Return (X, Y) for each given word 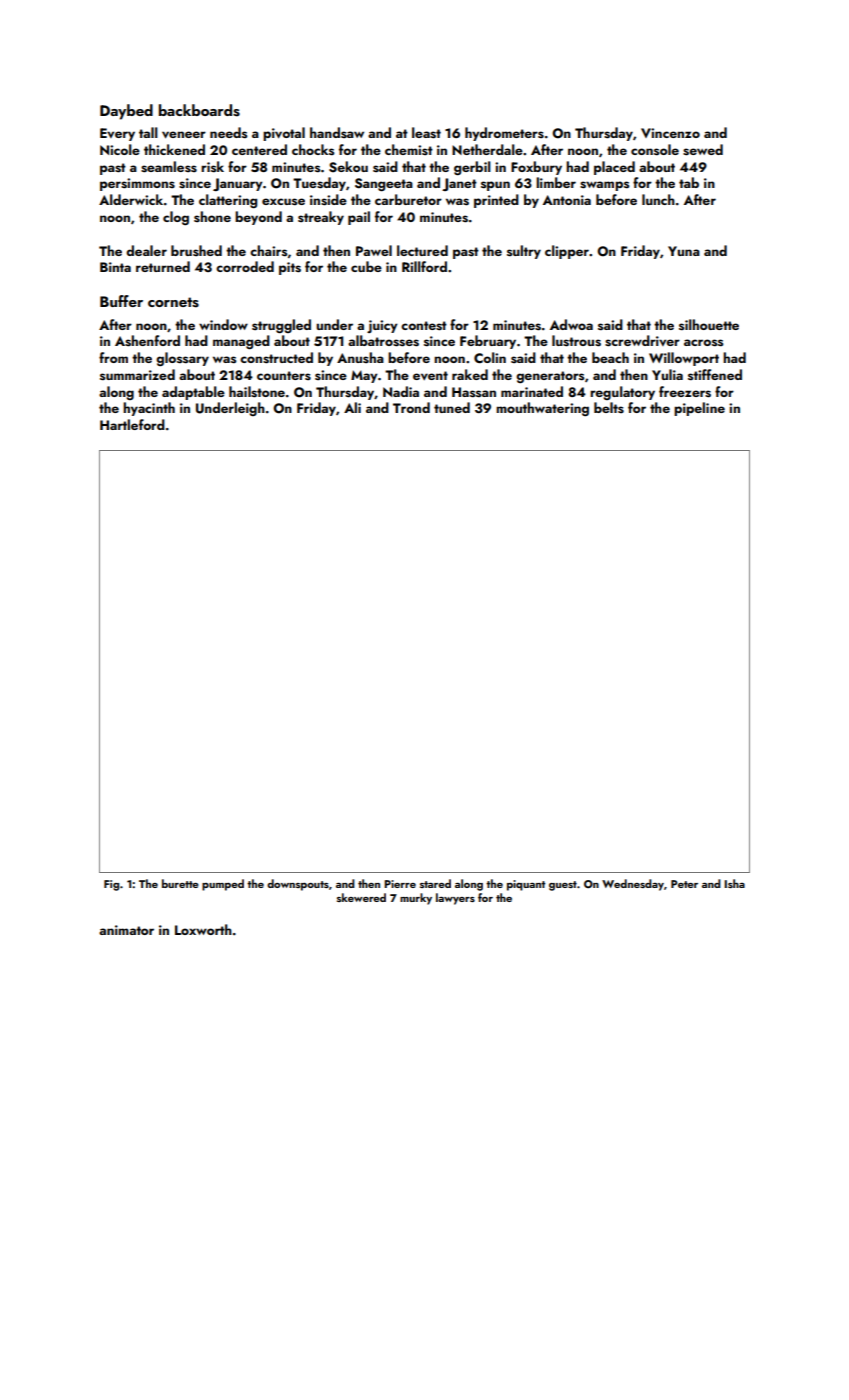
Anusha (360, 358)
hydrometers (504, 134)
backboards (199, 110)
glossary (182, 359)
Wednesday (633, 885)
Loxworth (203, 929)
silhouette (709, 324)
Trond (411, 407)
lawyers (455, 899)
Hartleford (132, 424)
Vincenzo (670, 133)
